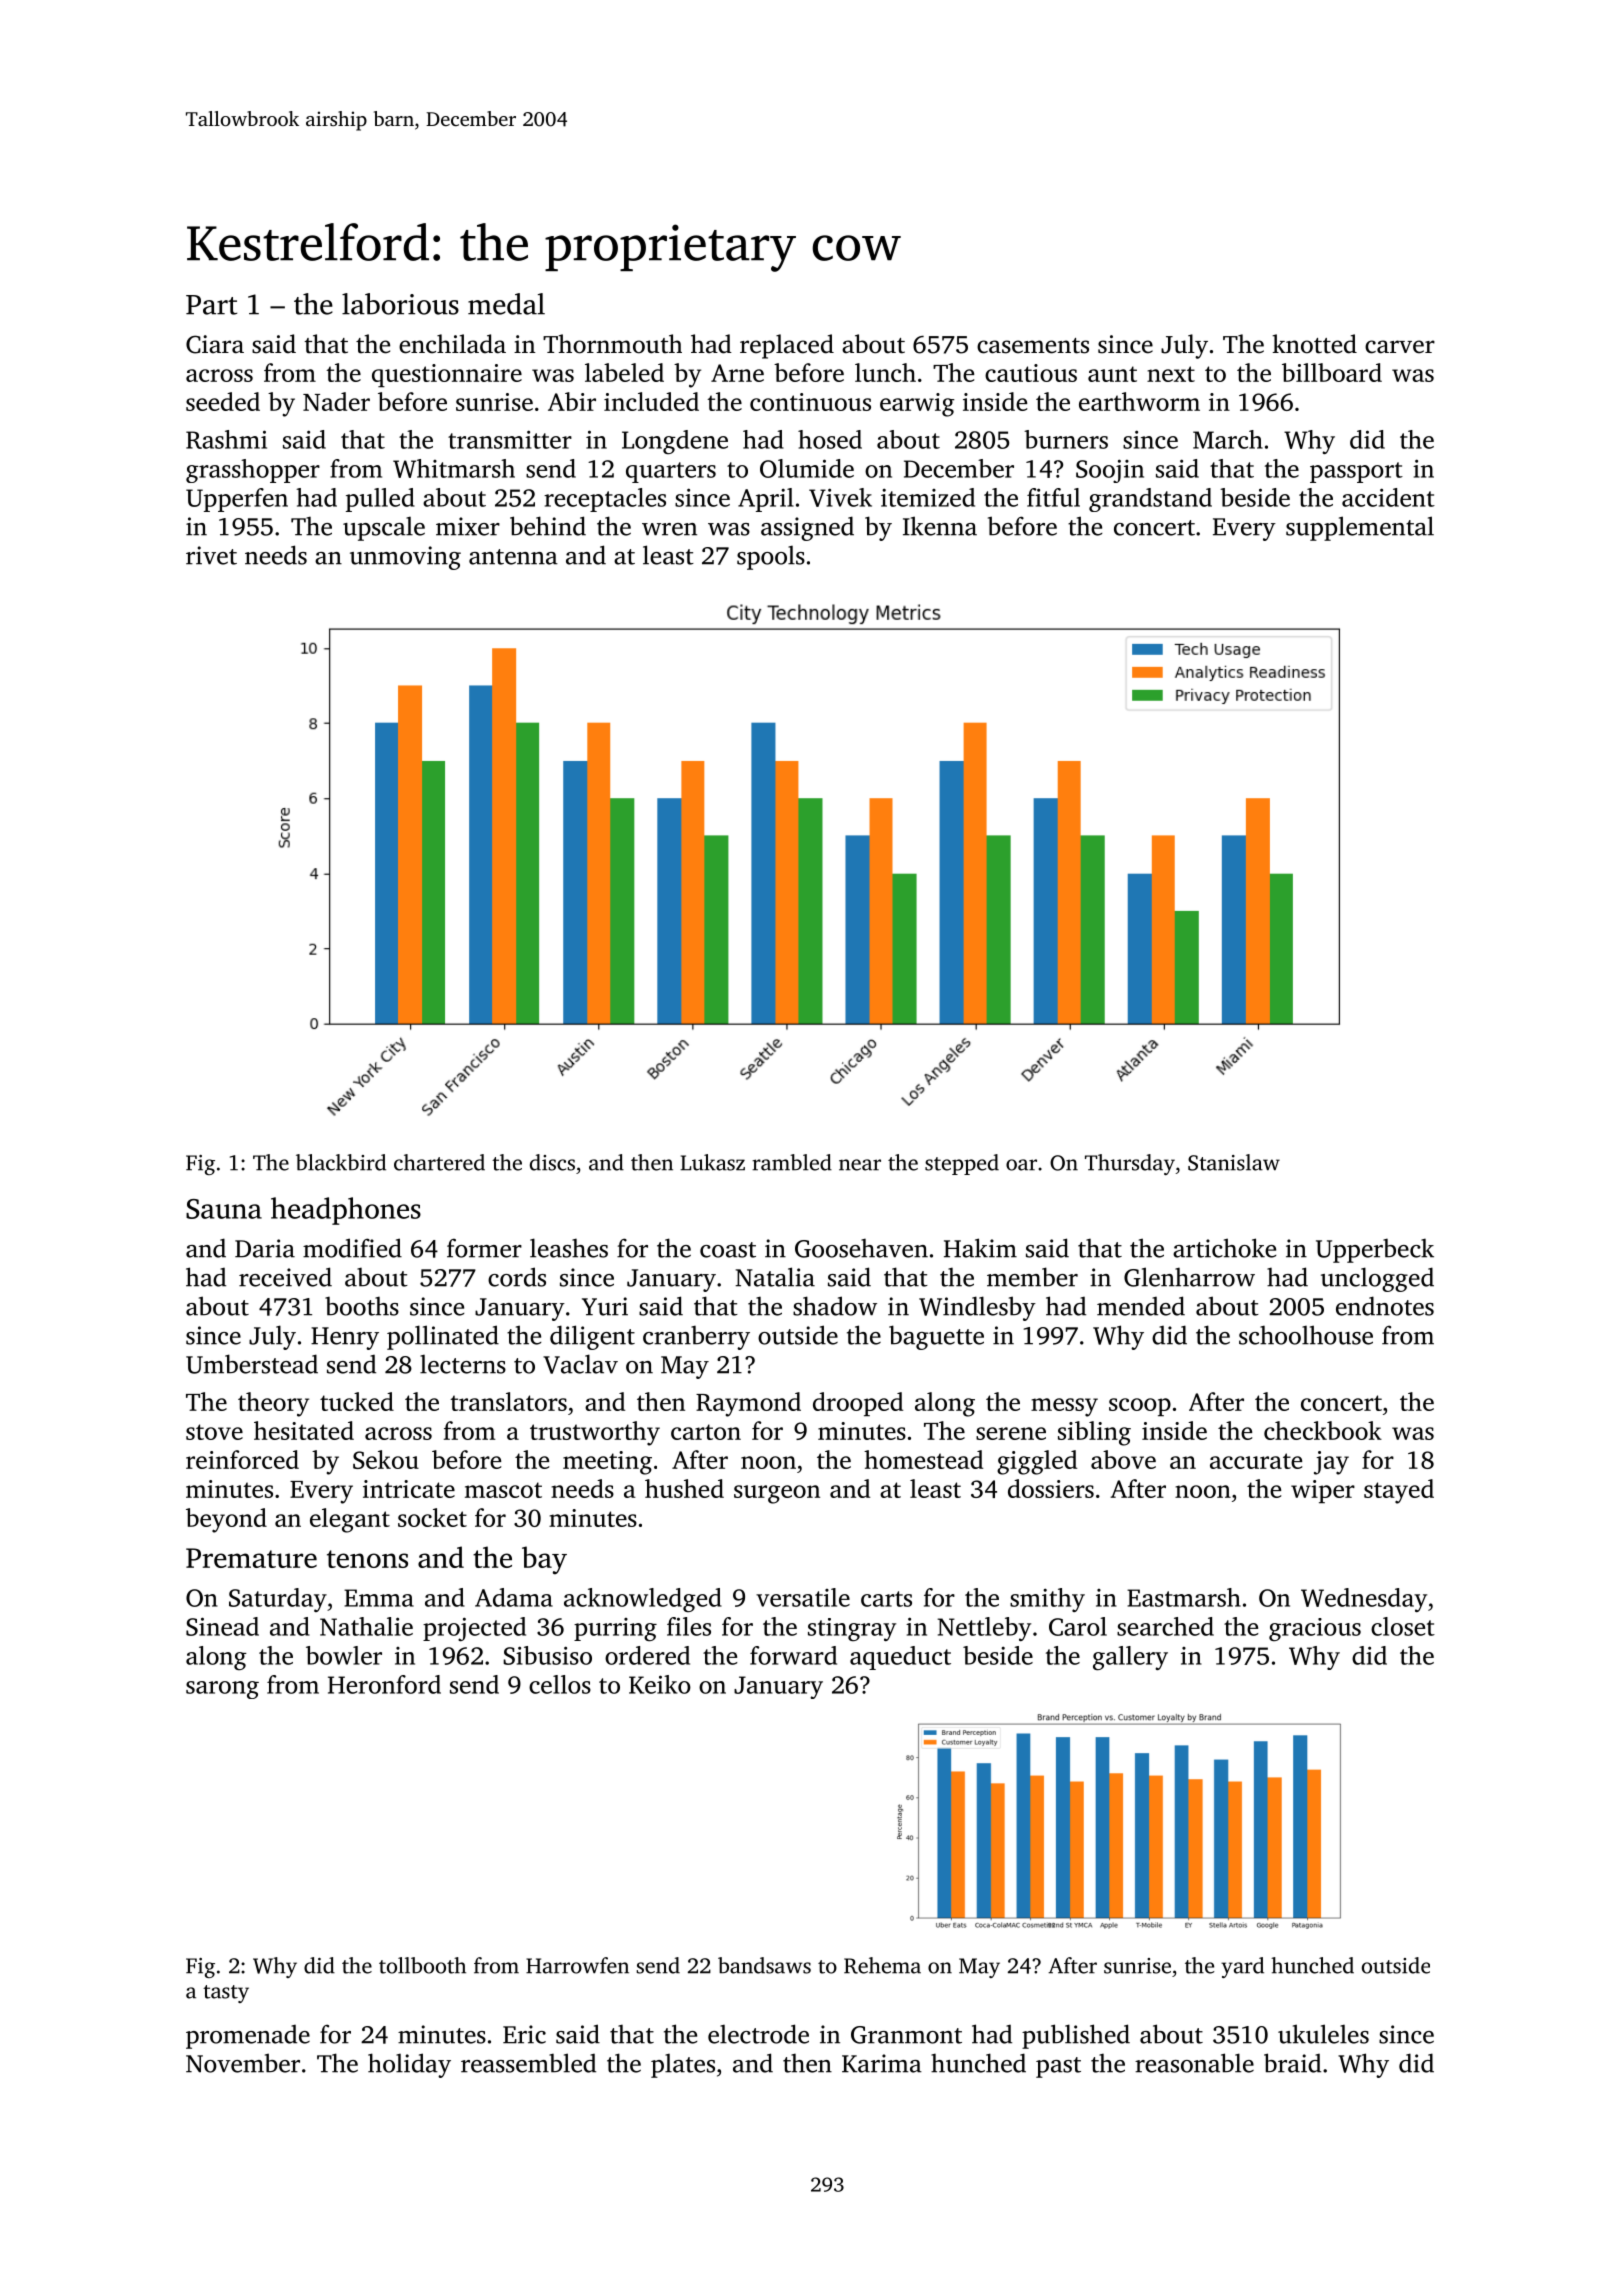 The height and width of the screenshot is (2292, 1620). What do you see at coordinates (1234, 1162) in the screenshot?
I see `Stanislaw` at bounding box center [1234, 1162].
